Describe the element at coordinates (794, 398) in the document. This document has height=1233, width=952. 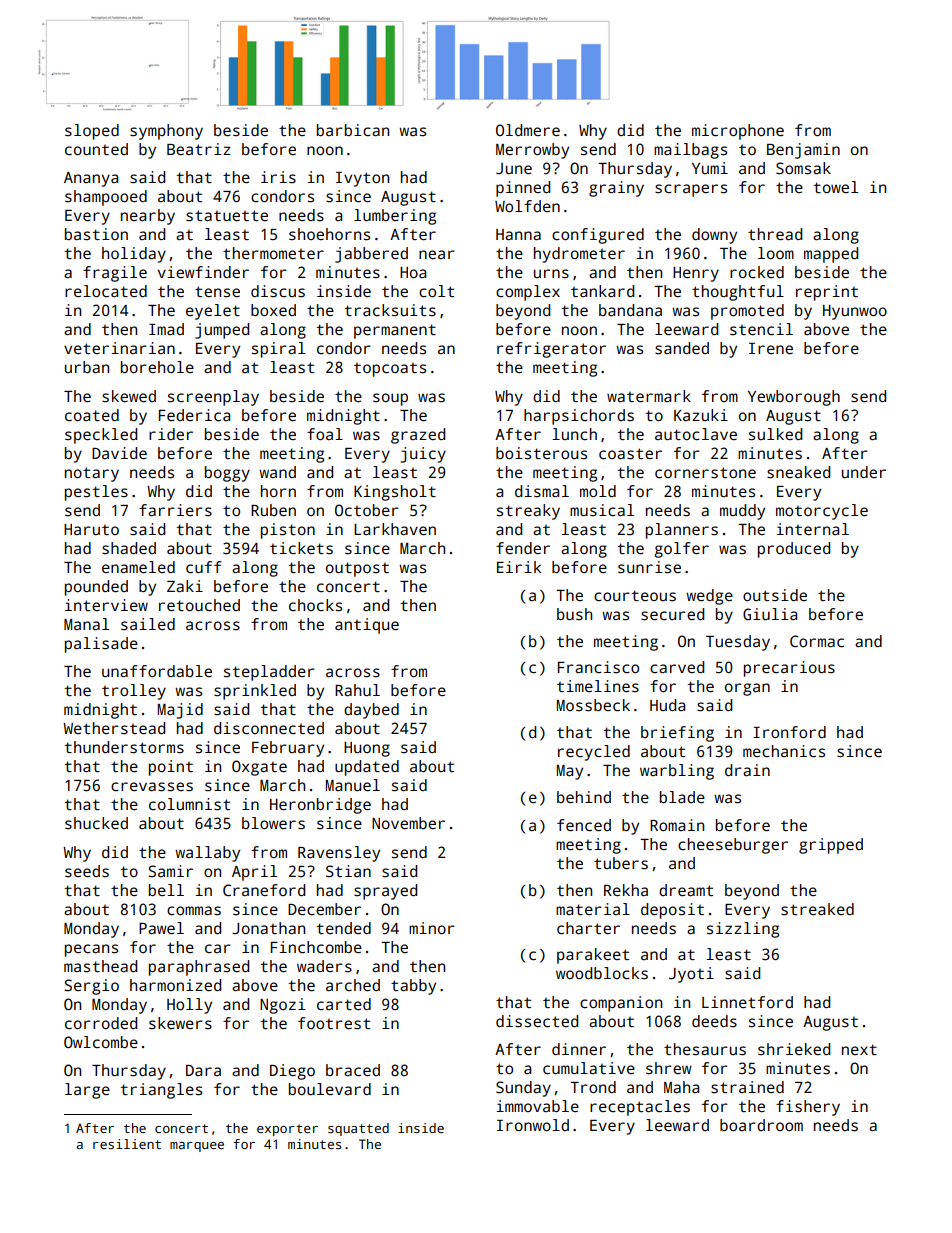
I see `Yewborough` at that location.
